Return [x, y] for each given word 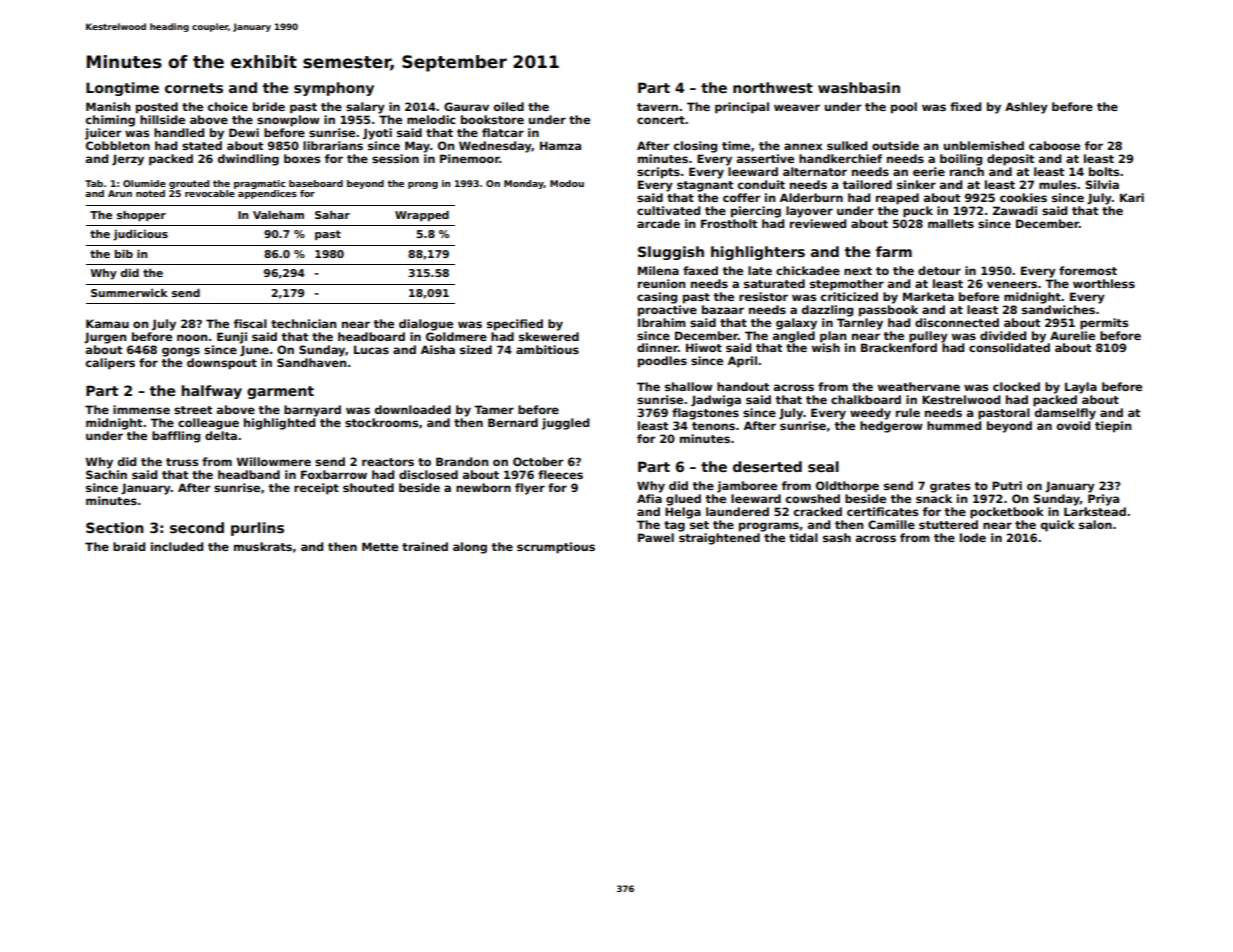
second [197, 527]
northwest [773, 87]
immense [141, 409]
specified [515, 325]
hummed [954, 425]
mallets [951, 223]
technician [303, 323]
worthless [1104, 283]
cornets [194, 88]
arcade [658, 223]
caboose [1054, 145]
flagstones [705, 414]
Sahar [332, 215]
